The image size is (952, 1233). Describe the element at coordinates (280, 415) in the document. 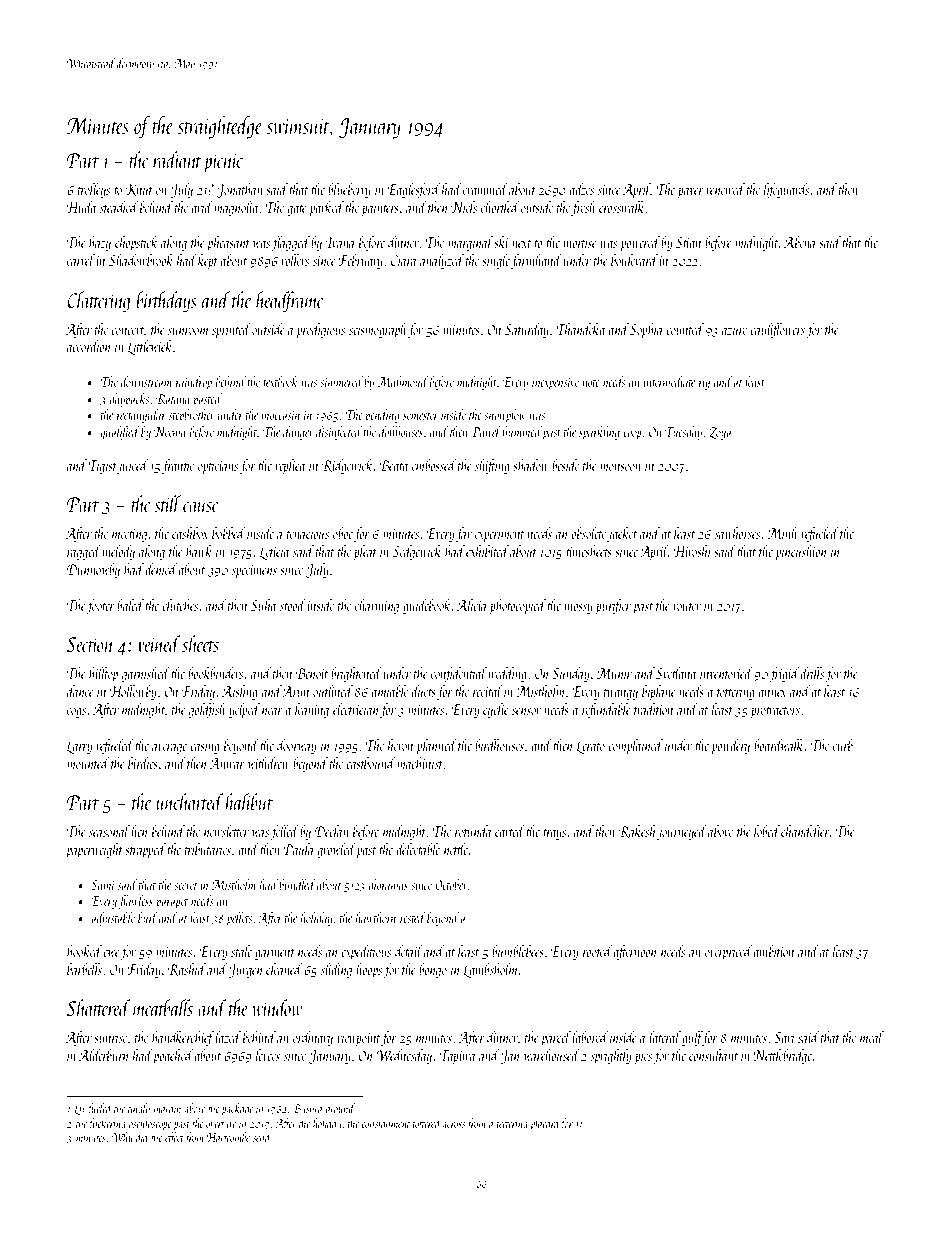

I see `moccasin` at that location.
